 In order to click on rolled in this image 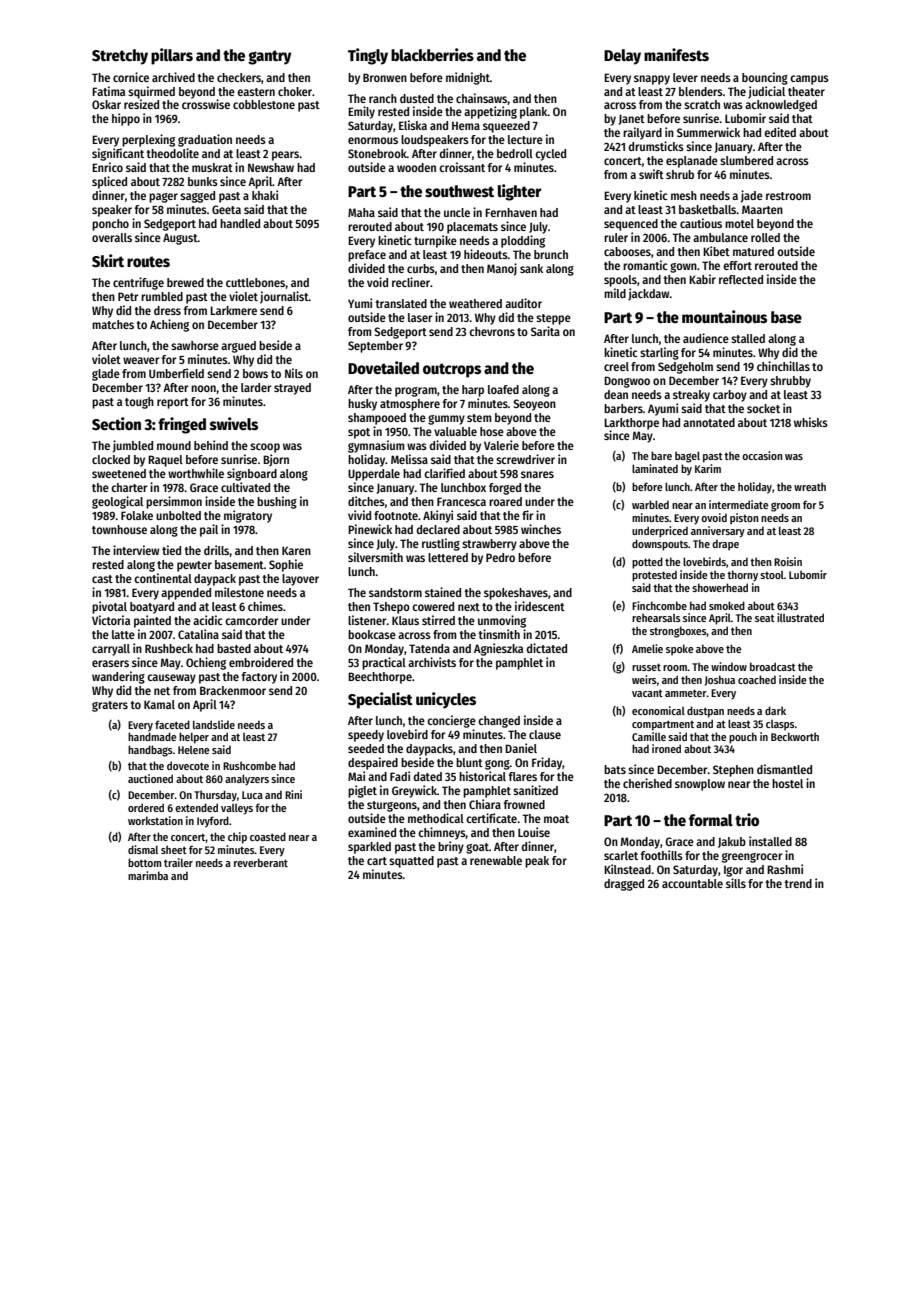, I will do `click(765, 237)`.
